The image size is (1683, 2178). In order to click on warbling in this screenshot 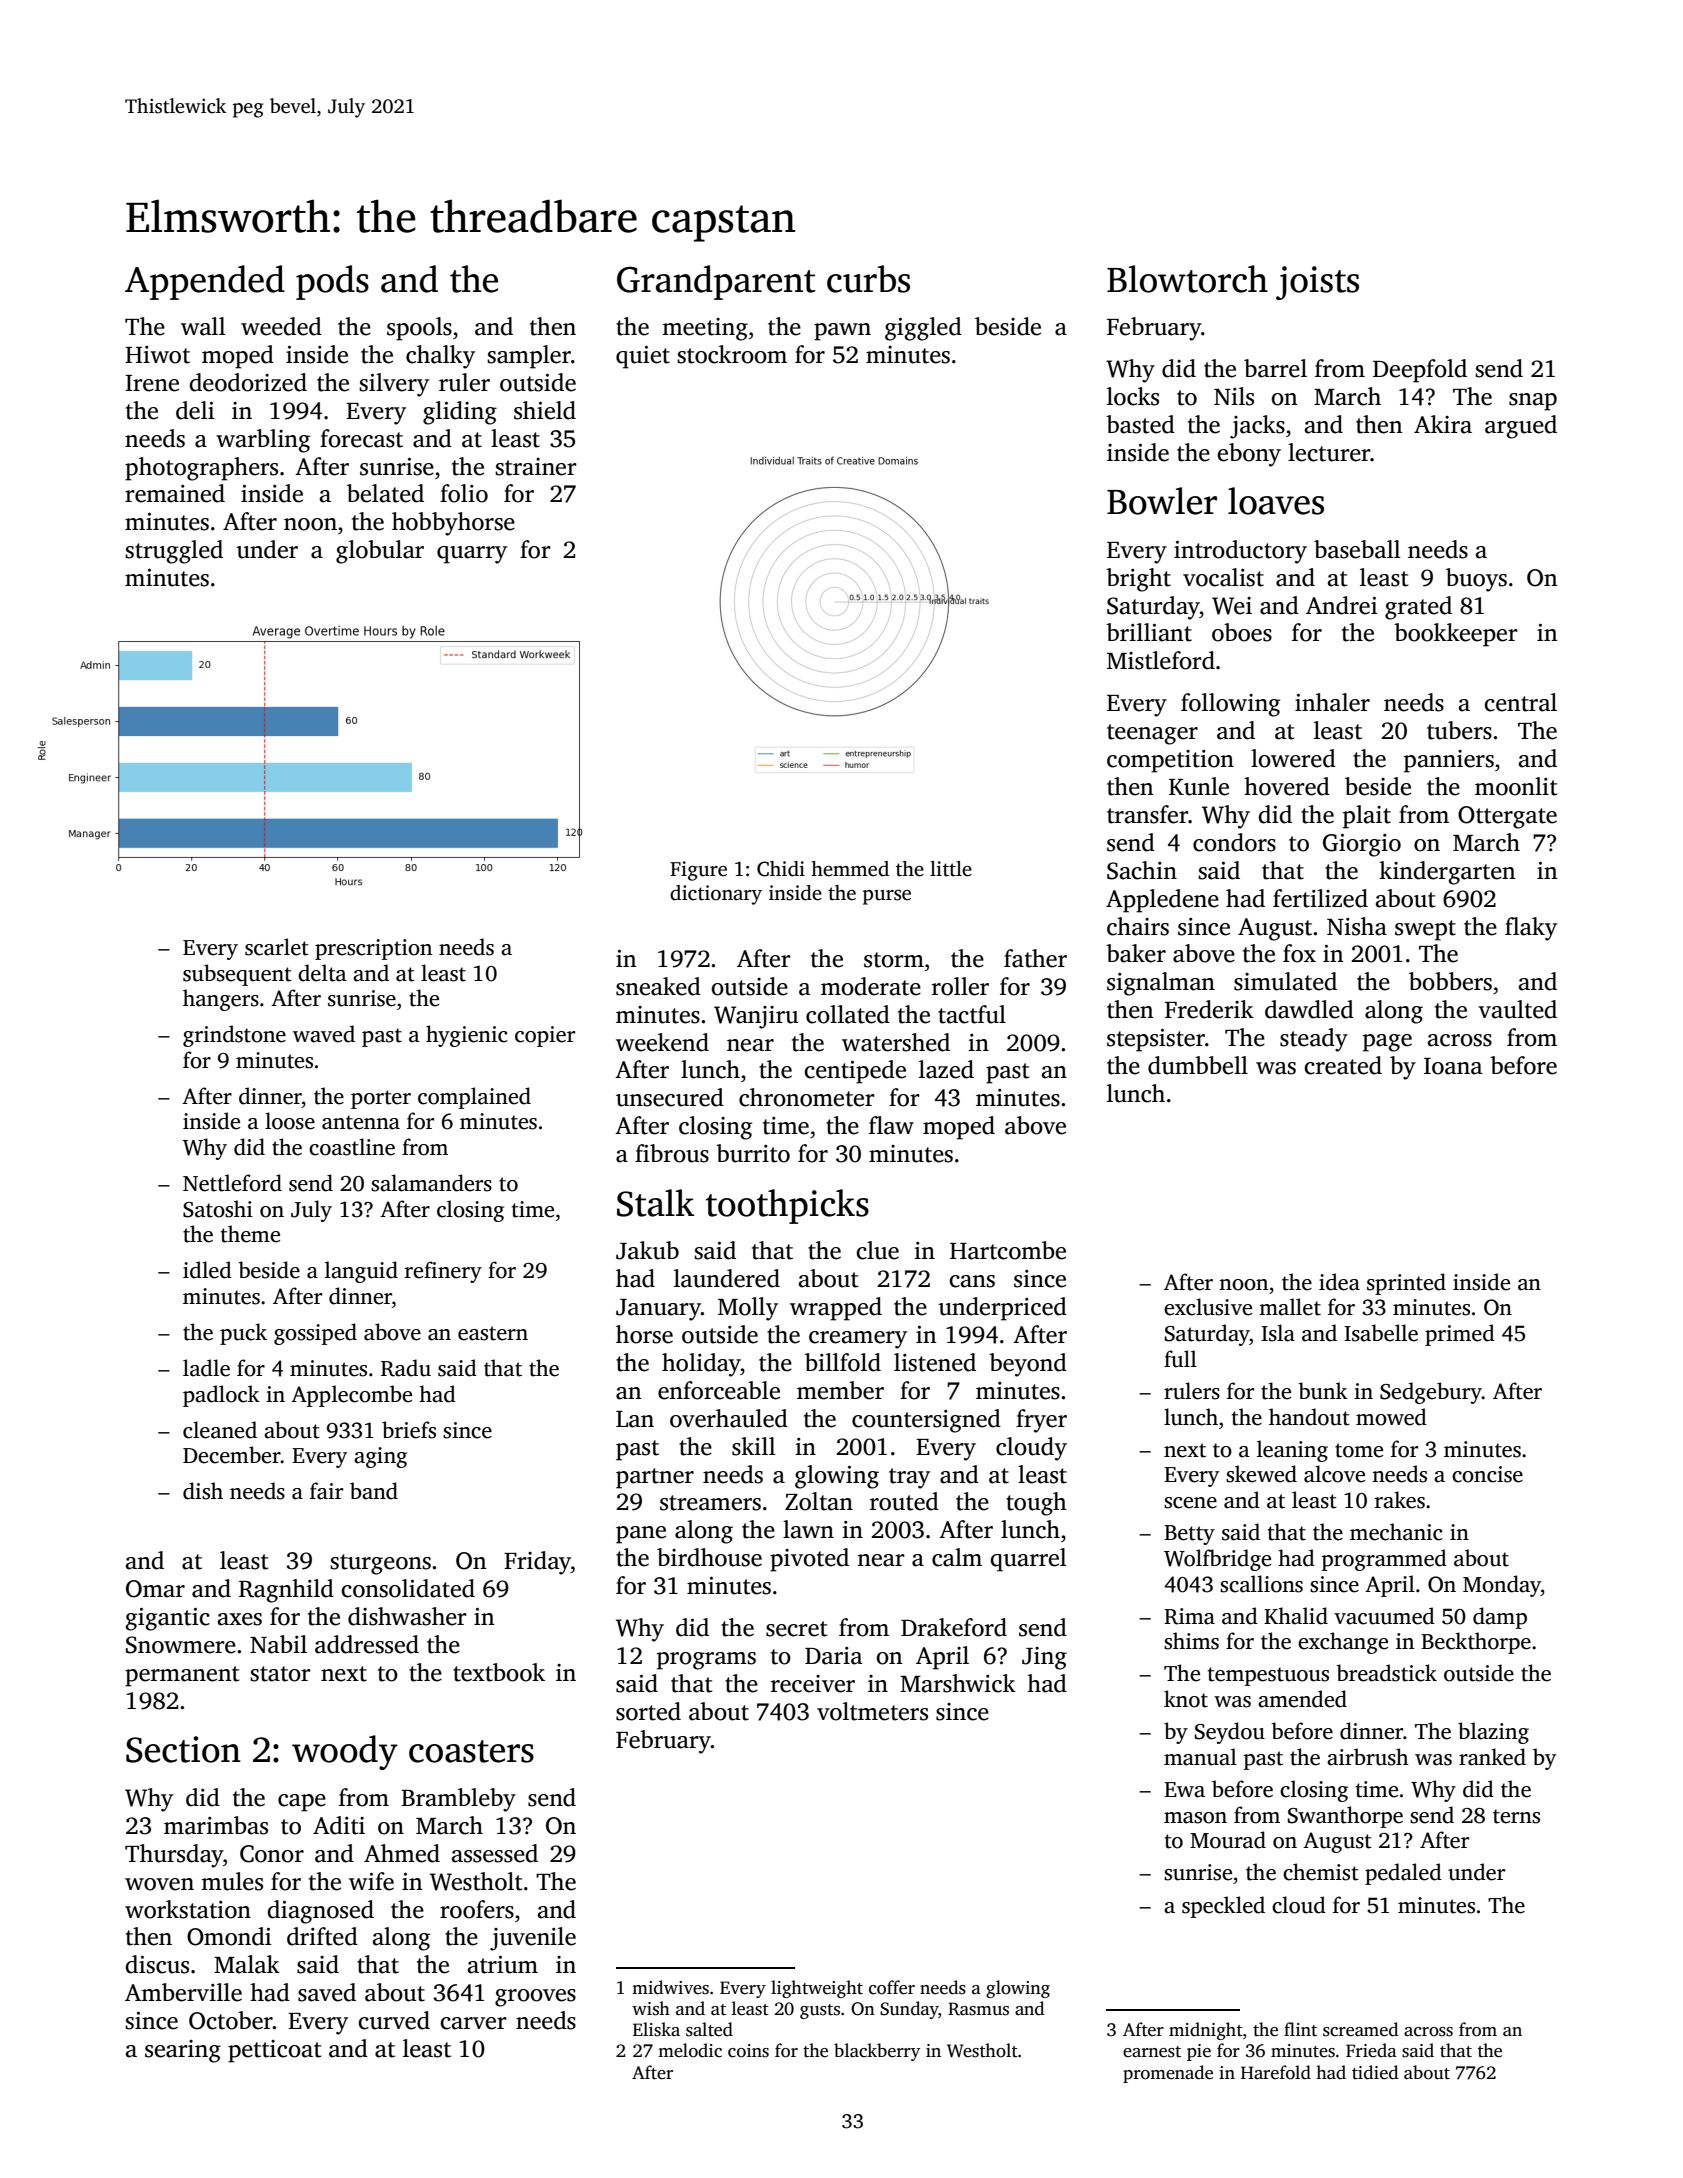, I will do `click(263, 441)`.
